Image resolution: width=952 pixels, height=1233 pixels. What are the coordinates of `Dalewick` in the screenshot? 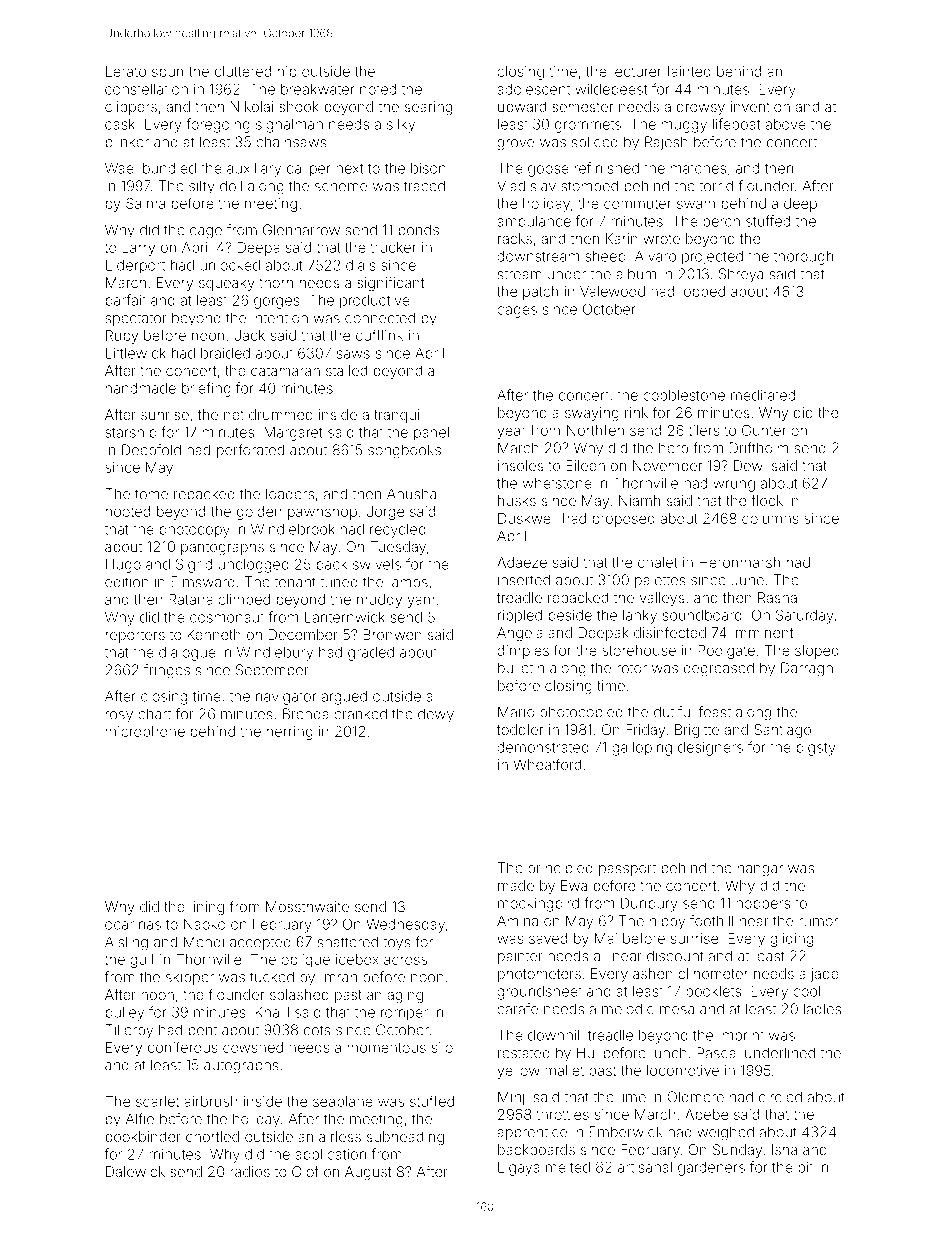 It's located at (135, 1171).
